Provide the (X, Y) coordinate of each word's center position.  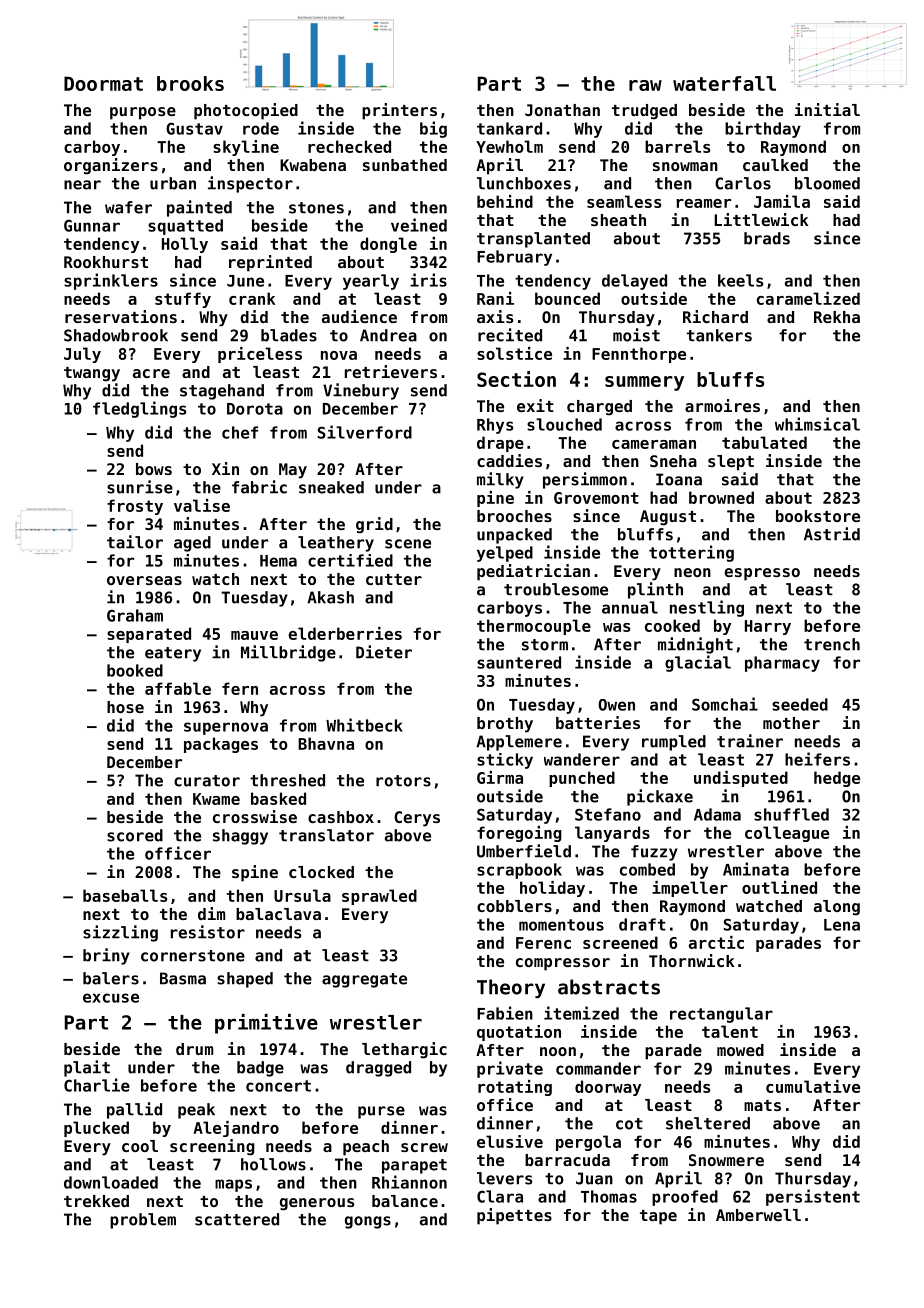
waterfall (724, 83)
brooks (190, 83)
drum (194, 1049)
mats (762, 1105)
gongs (368, 1222)
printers (399, 111)
